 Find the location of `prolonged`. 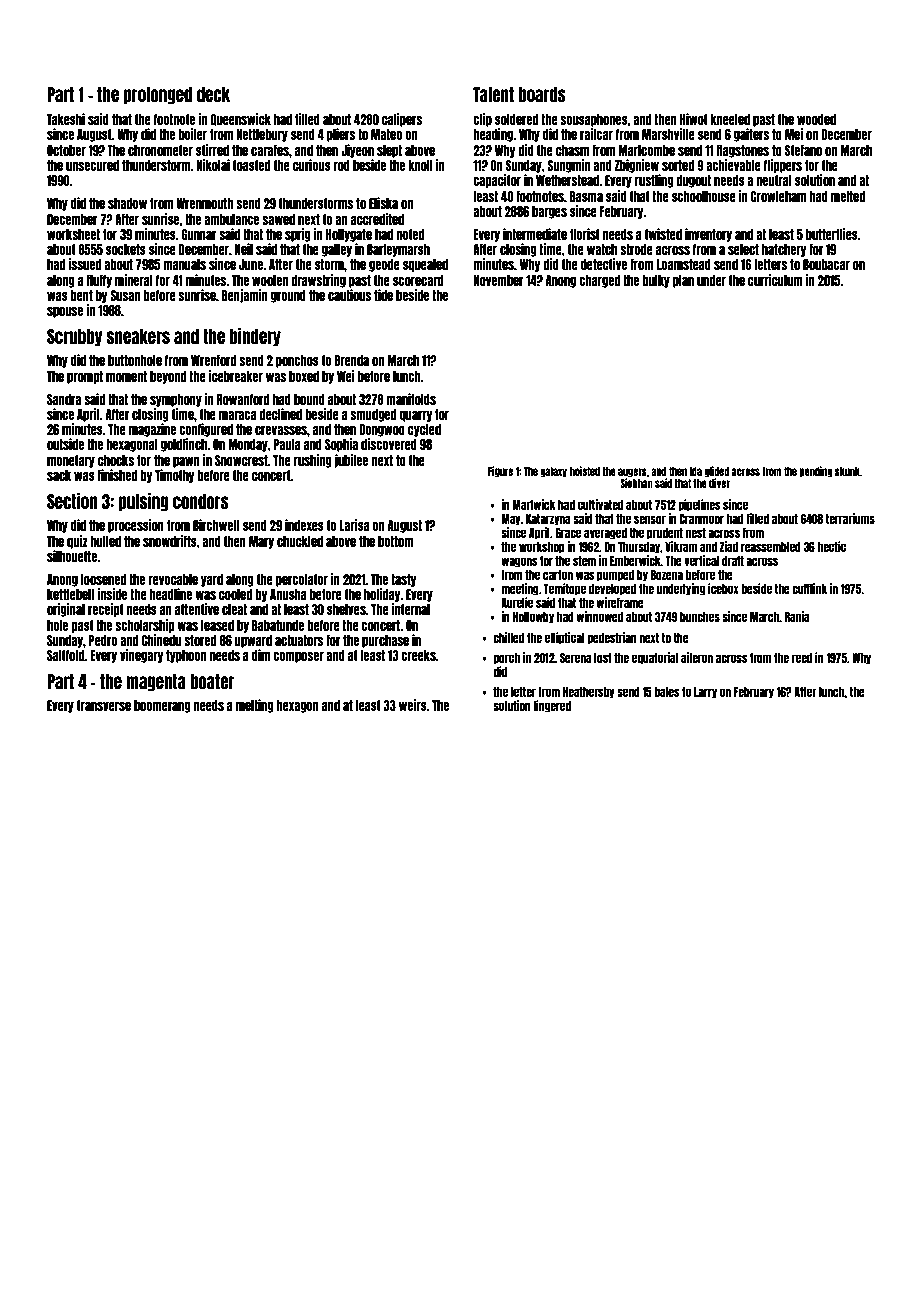

prolonged is located at coordinates (158, 95).
